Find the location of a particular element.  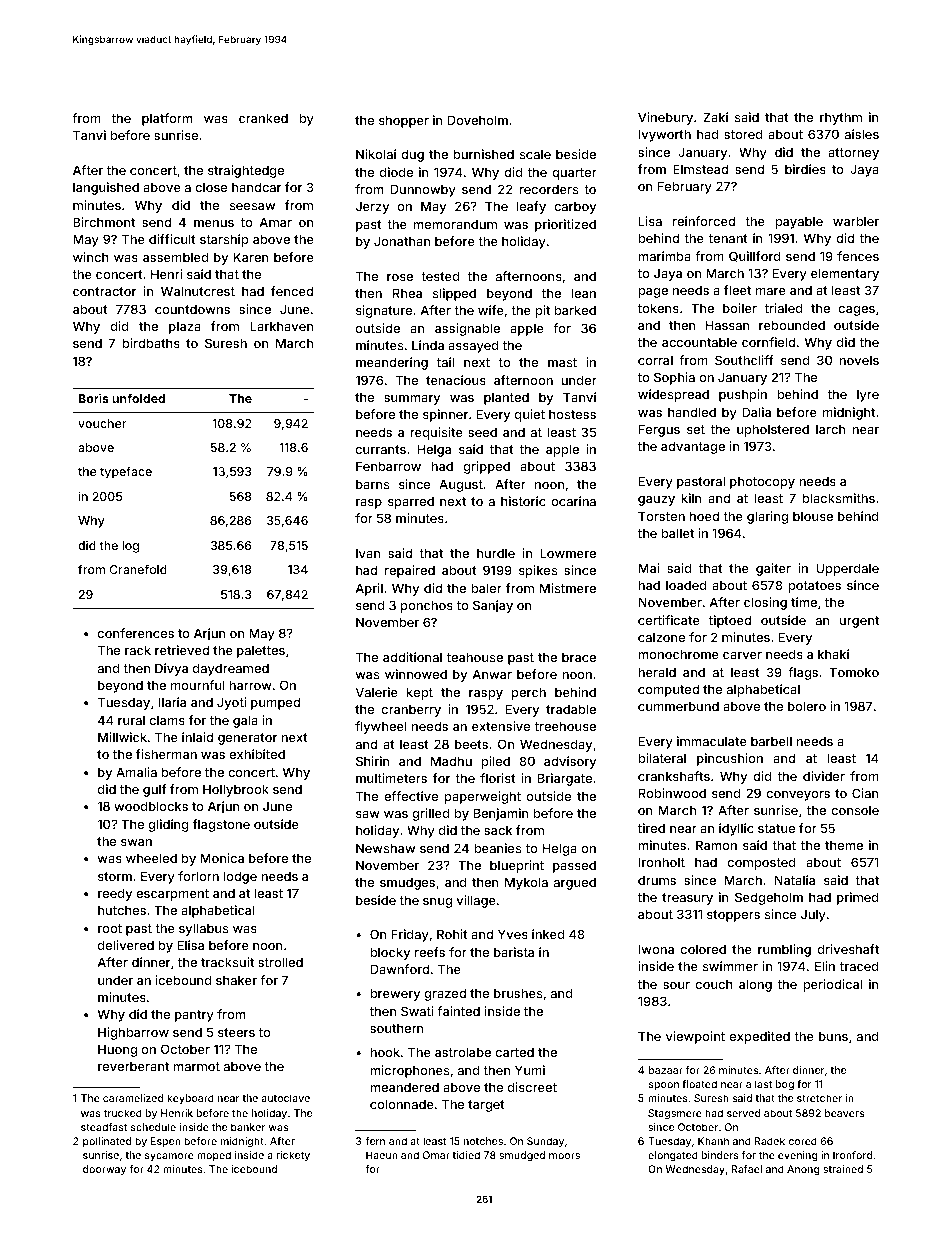

cornfield is located at coordinates (768, 342).
